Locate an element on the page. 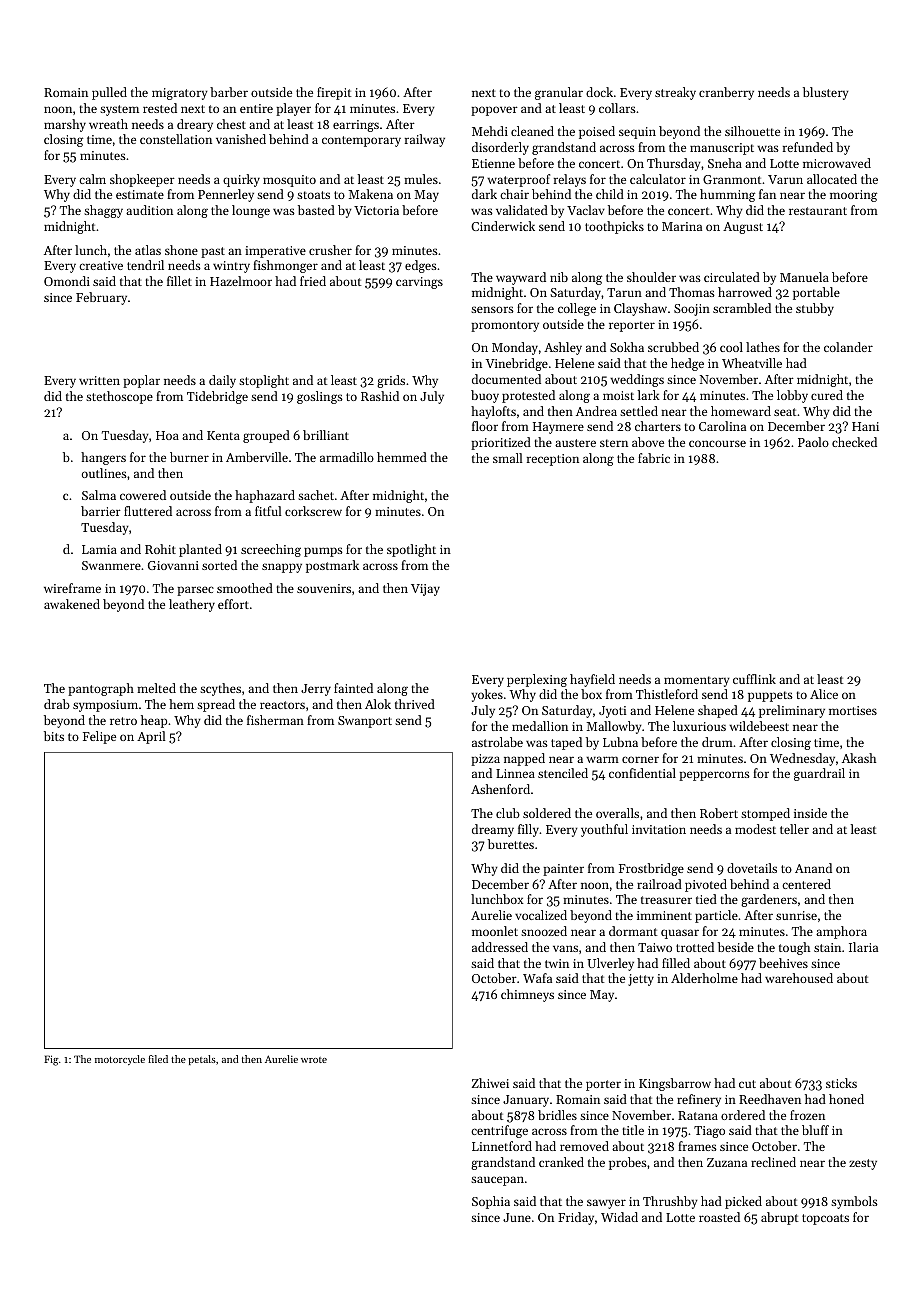 This document has width=924, height=1308. migratory is located at coordinates (180, 94).
